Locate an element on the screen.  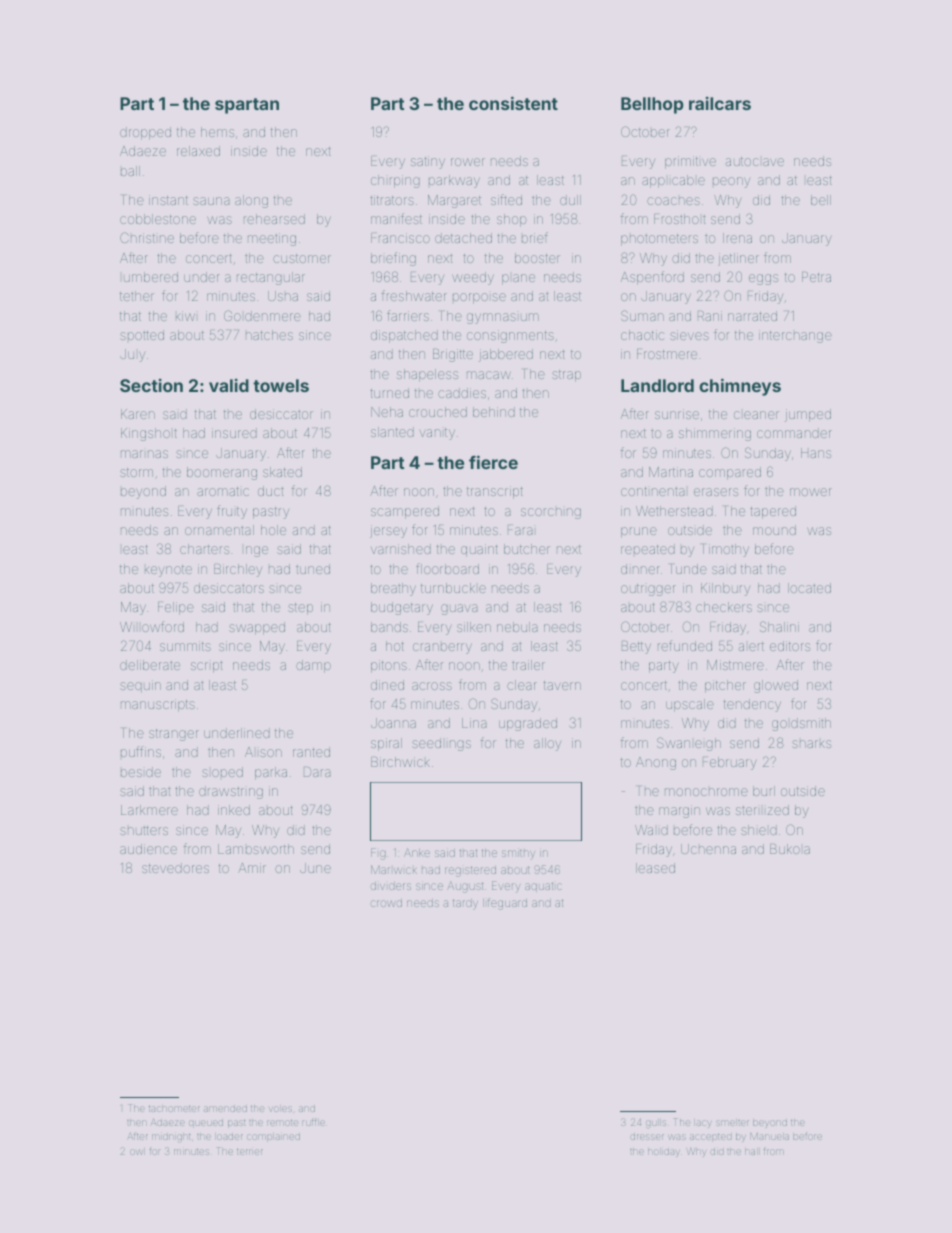
railcars is located at coordinates (720, 103).
